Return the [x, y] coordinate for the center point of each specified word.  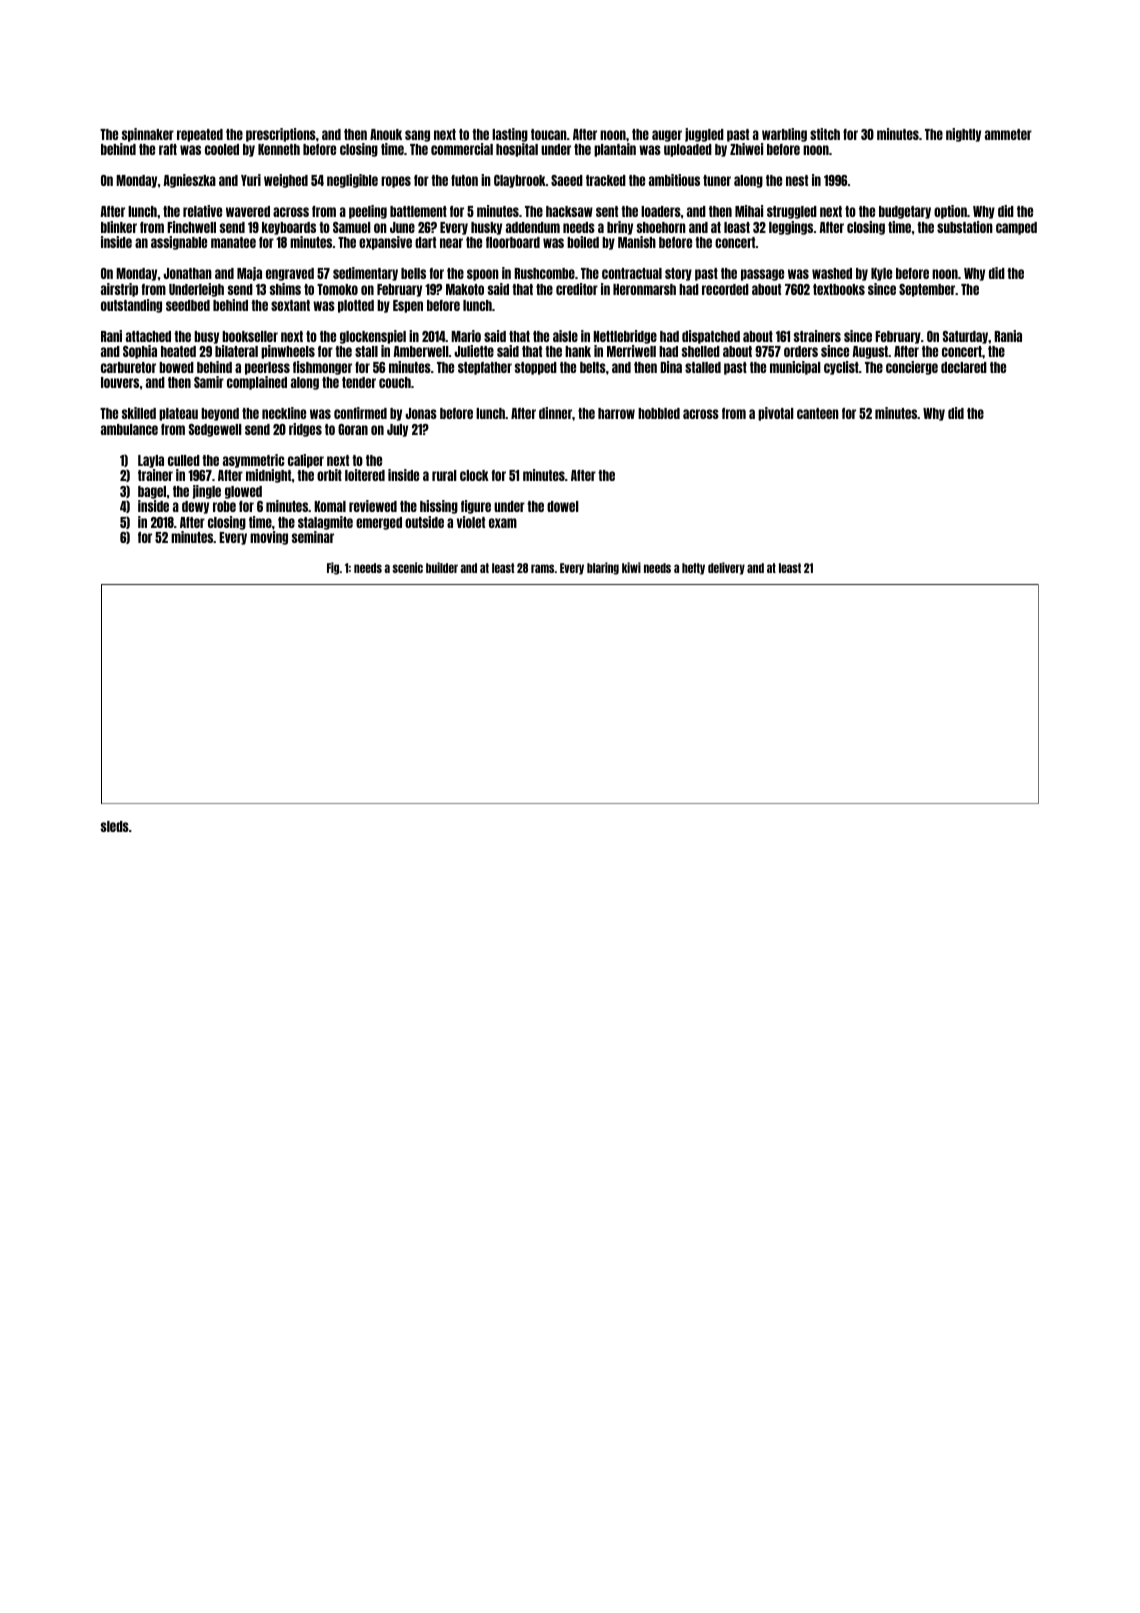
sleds [115, 826]
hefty [693, 569]
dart [425, 242]
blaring [603, 568]
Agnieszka [189, 181]
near [451, 243]
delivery [726, 568]
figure [476, 507]
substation [965, 227]
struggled [792, 212]
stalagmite [325, 523]
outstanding [131, 306]
